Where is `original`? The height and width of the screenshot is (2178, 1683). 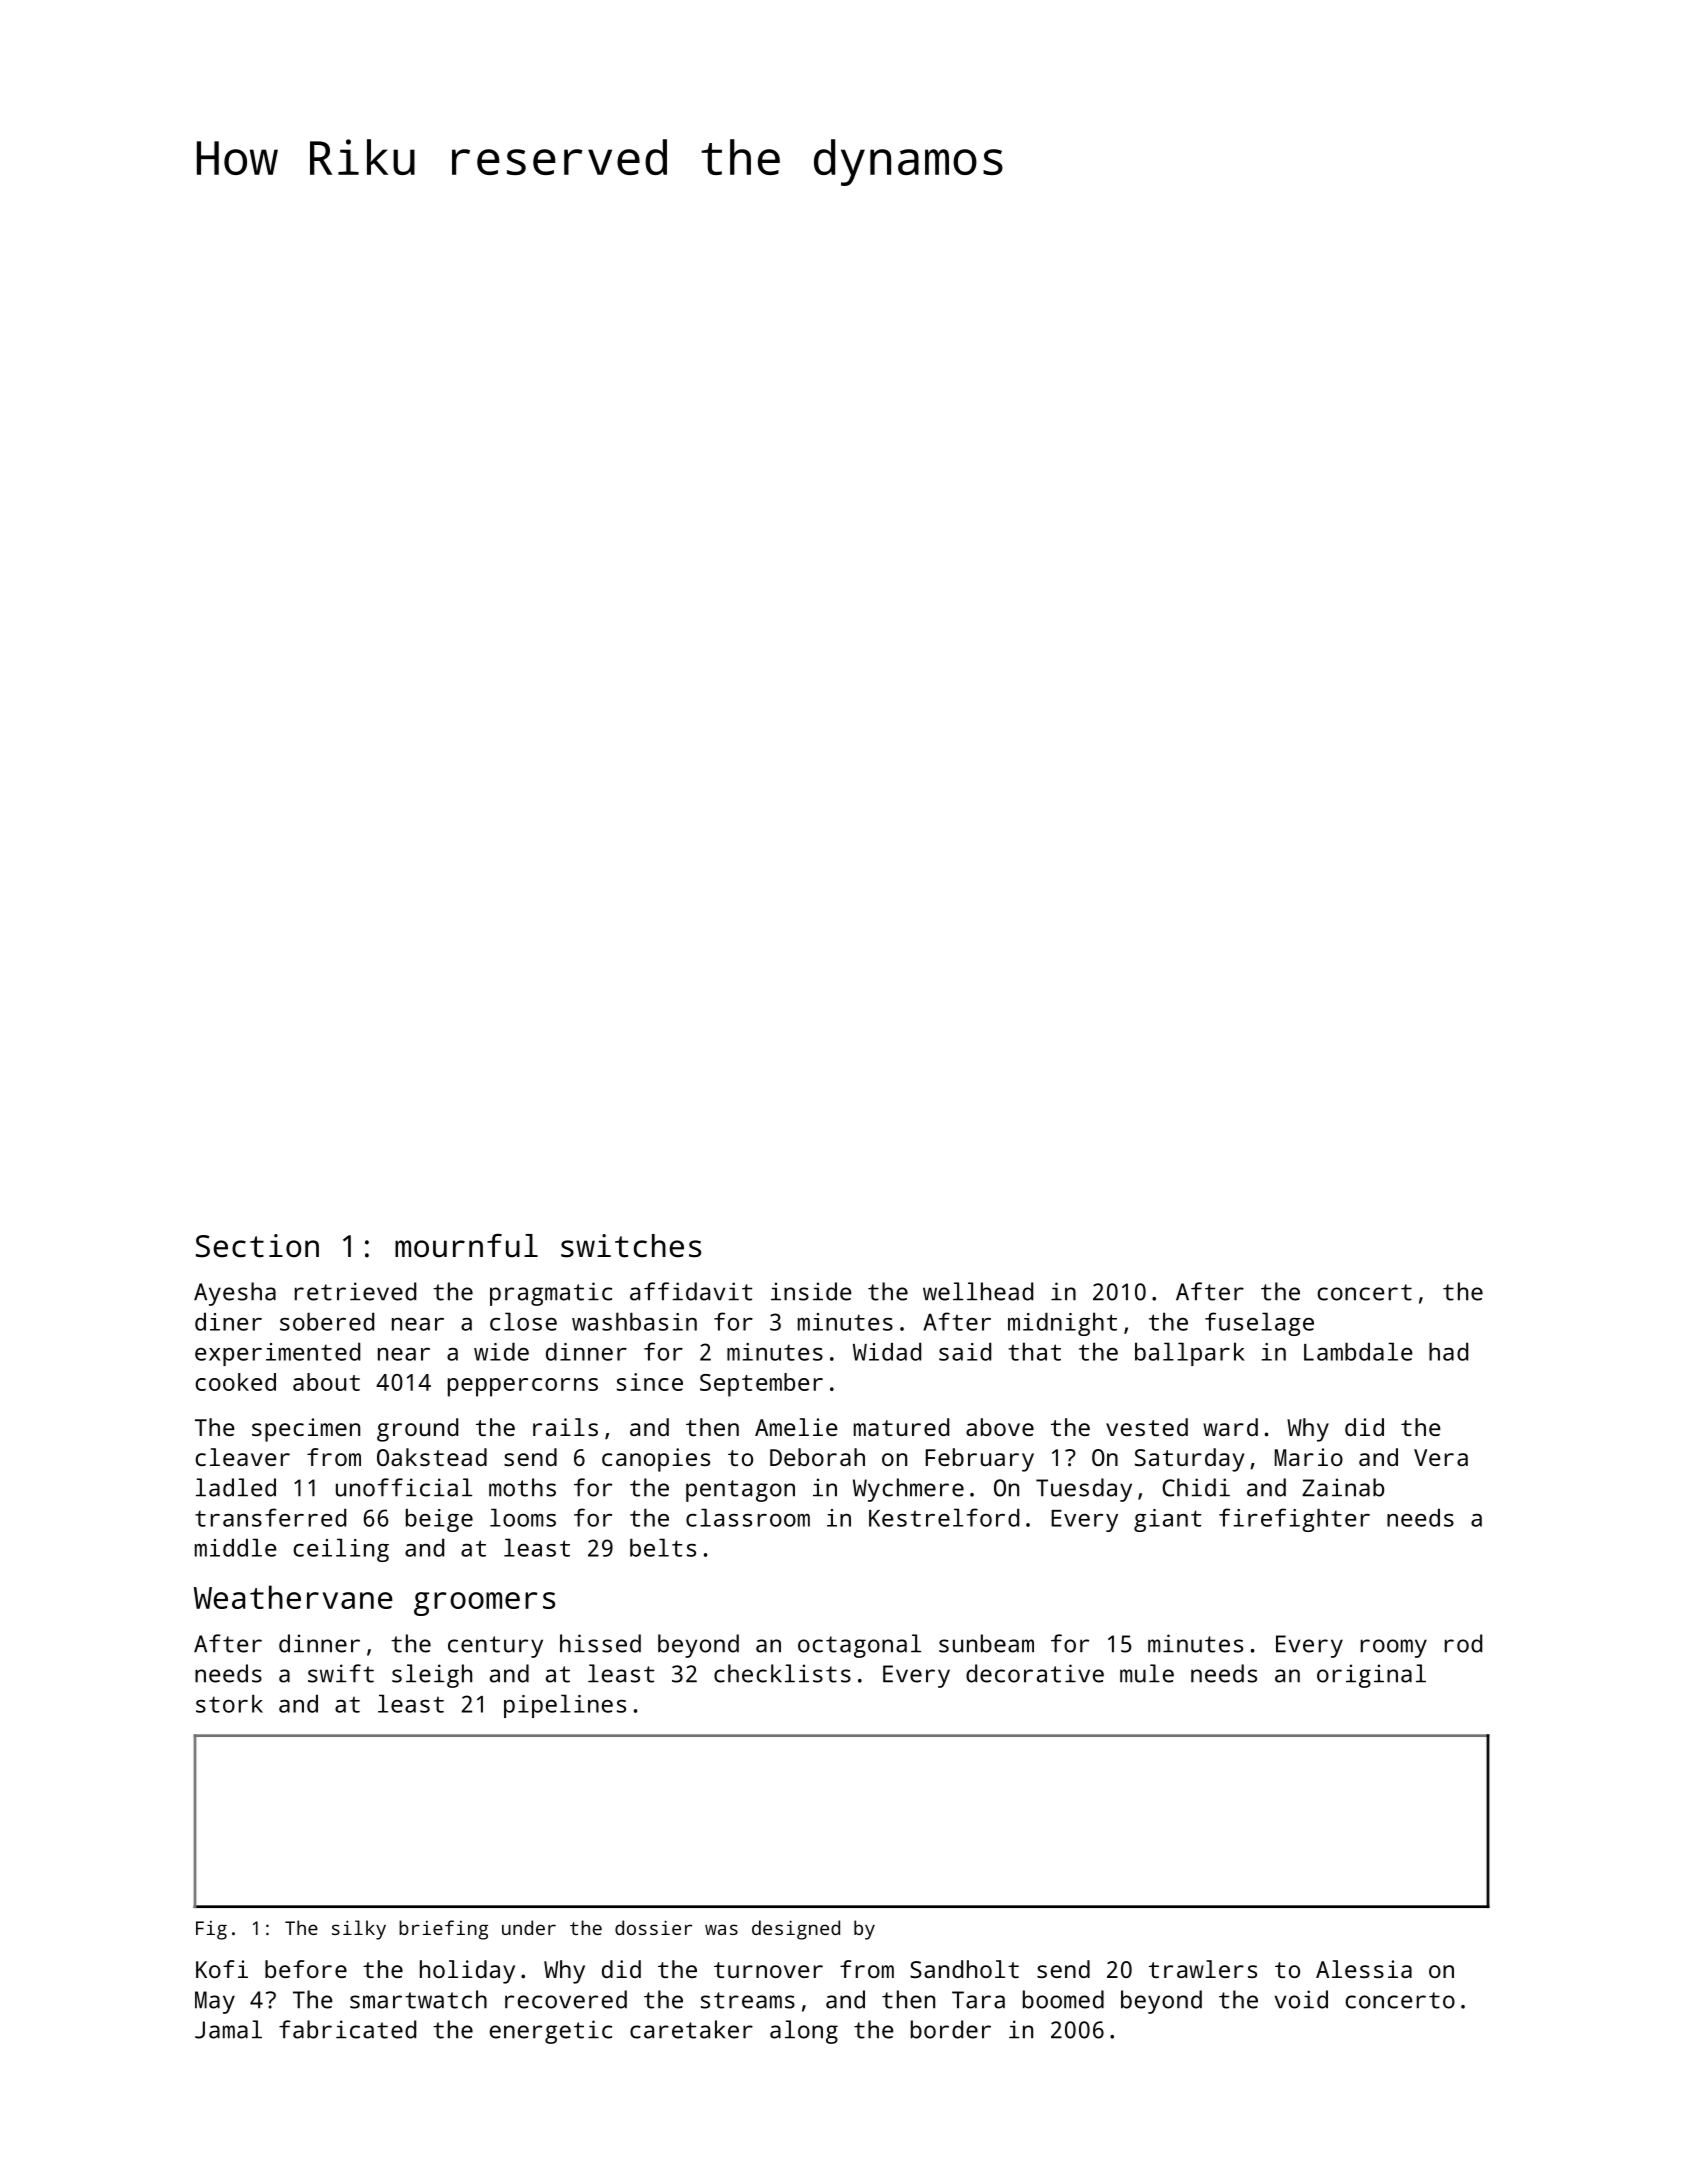 original is located at coordinates (1371, 1676).
